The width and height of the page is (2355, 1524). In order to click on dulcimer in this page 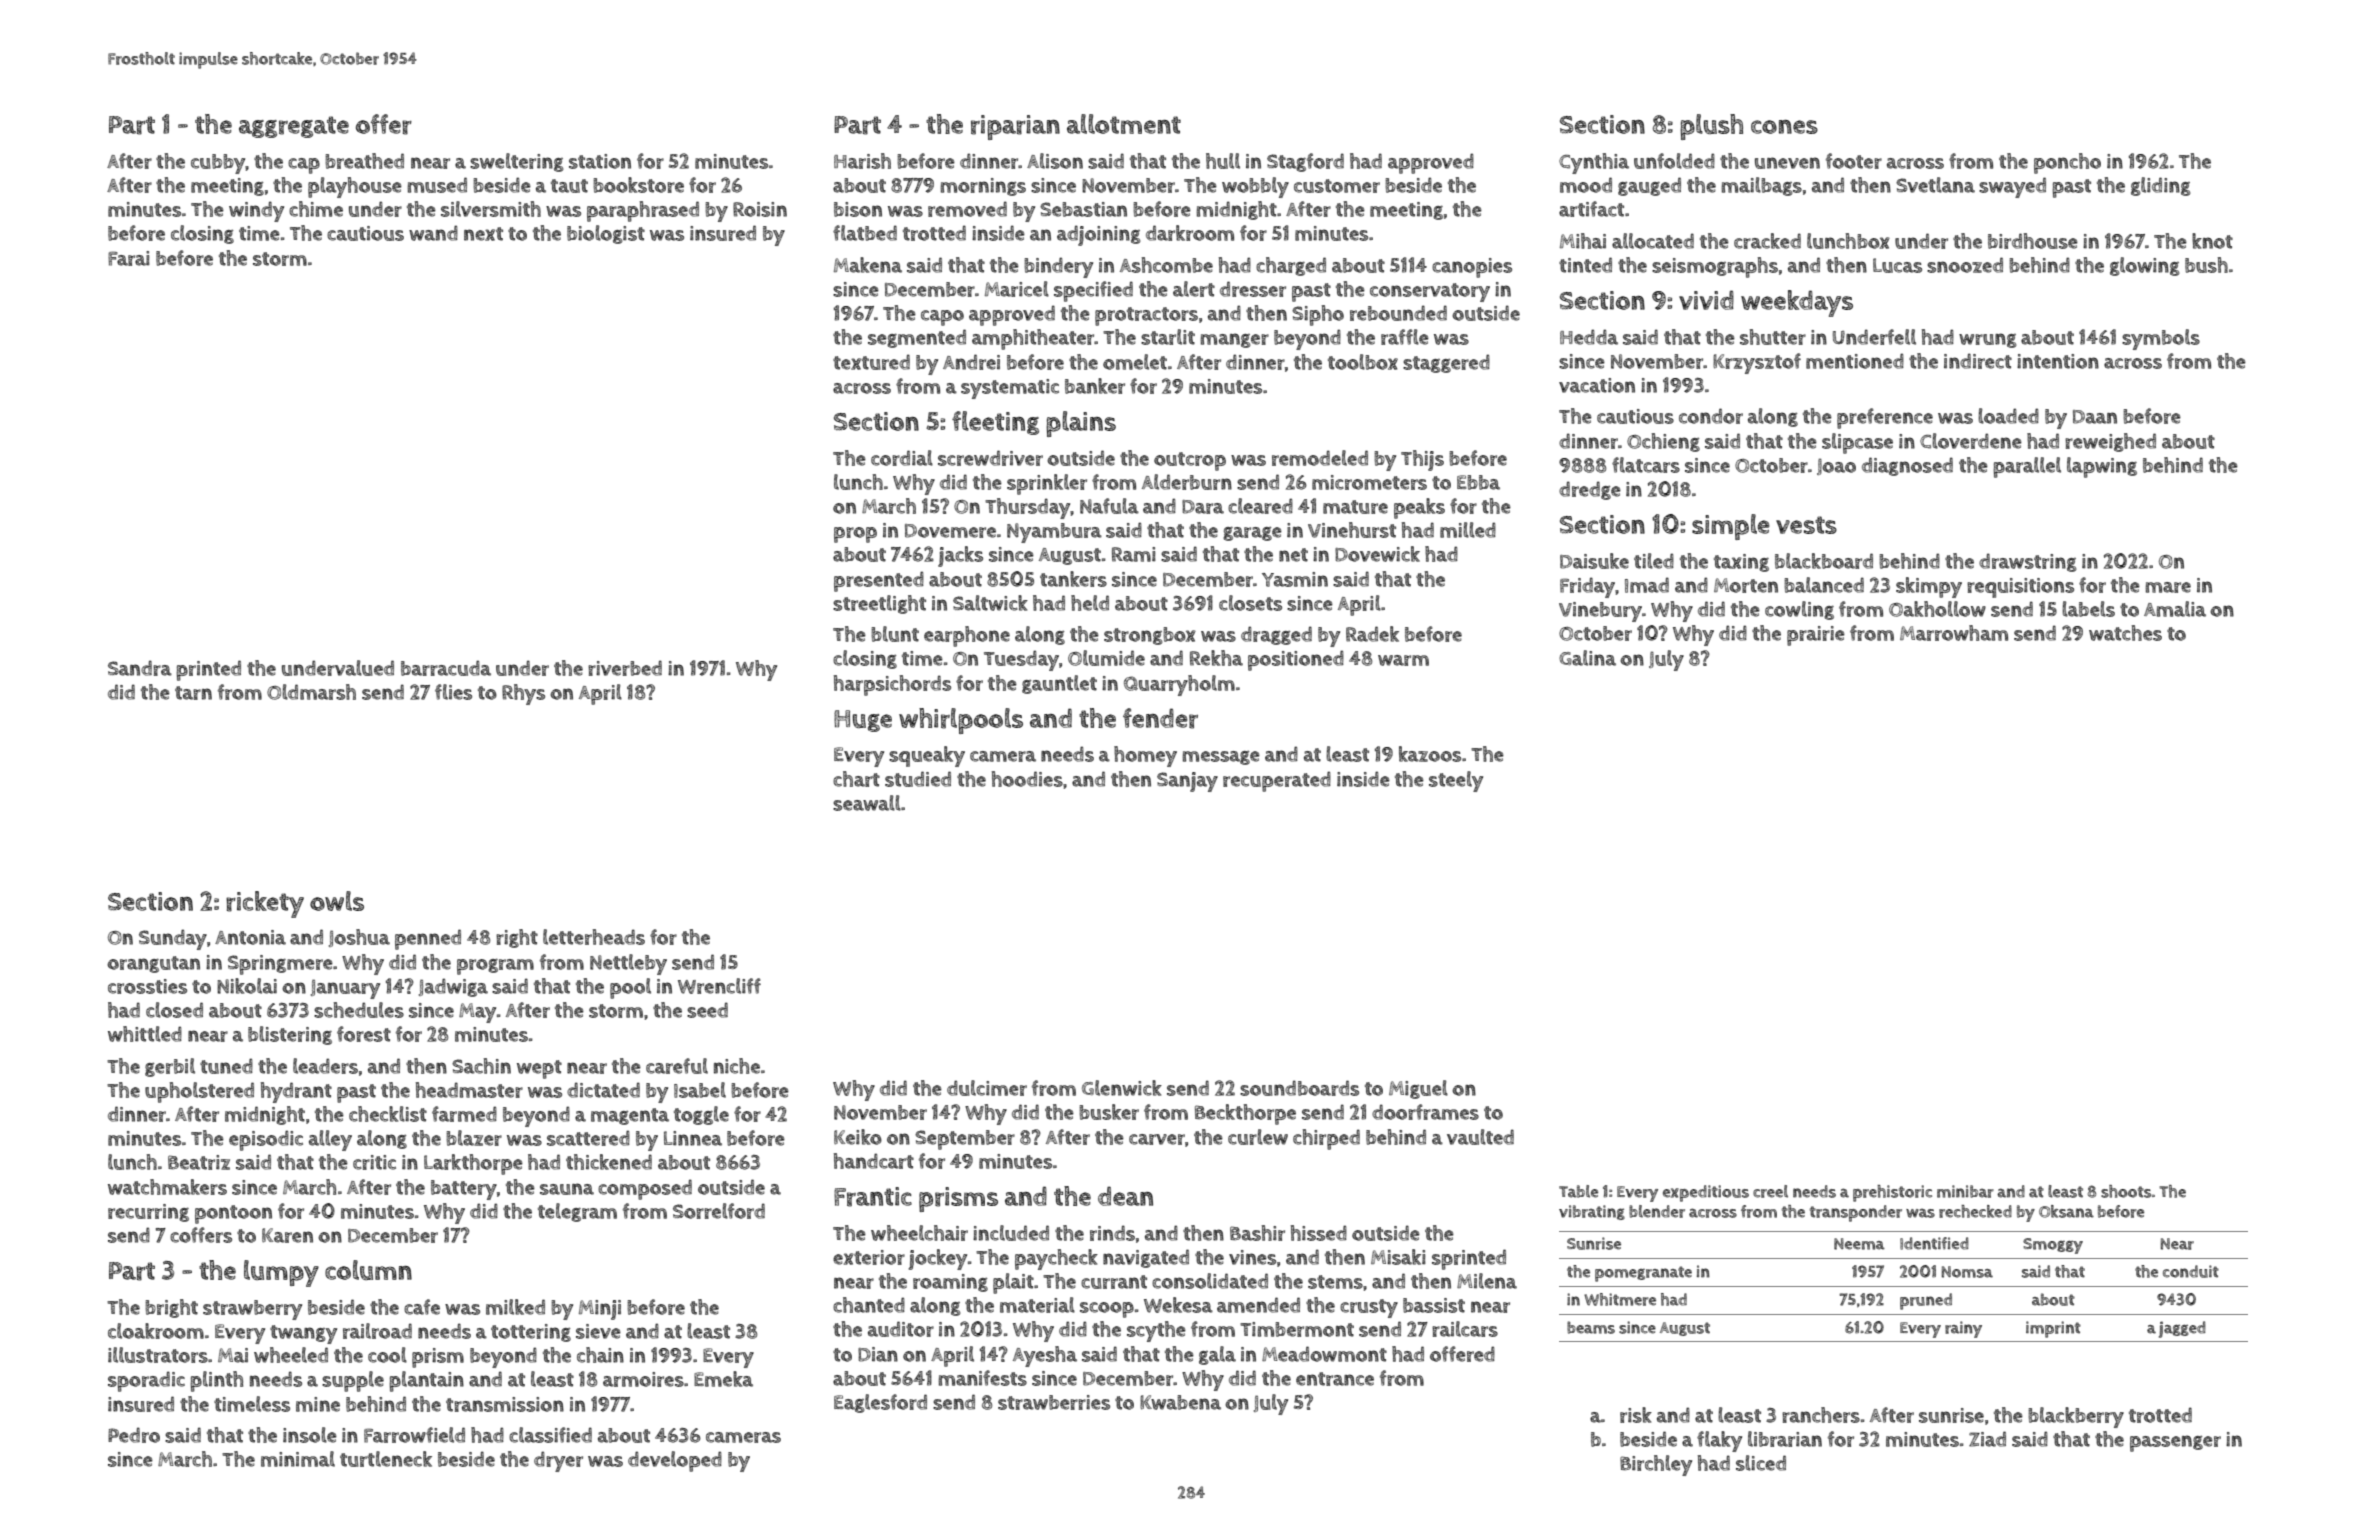, I will do `click(987, 1088)`.
